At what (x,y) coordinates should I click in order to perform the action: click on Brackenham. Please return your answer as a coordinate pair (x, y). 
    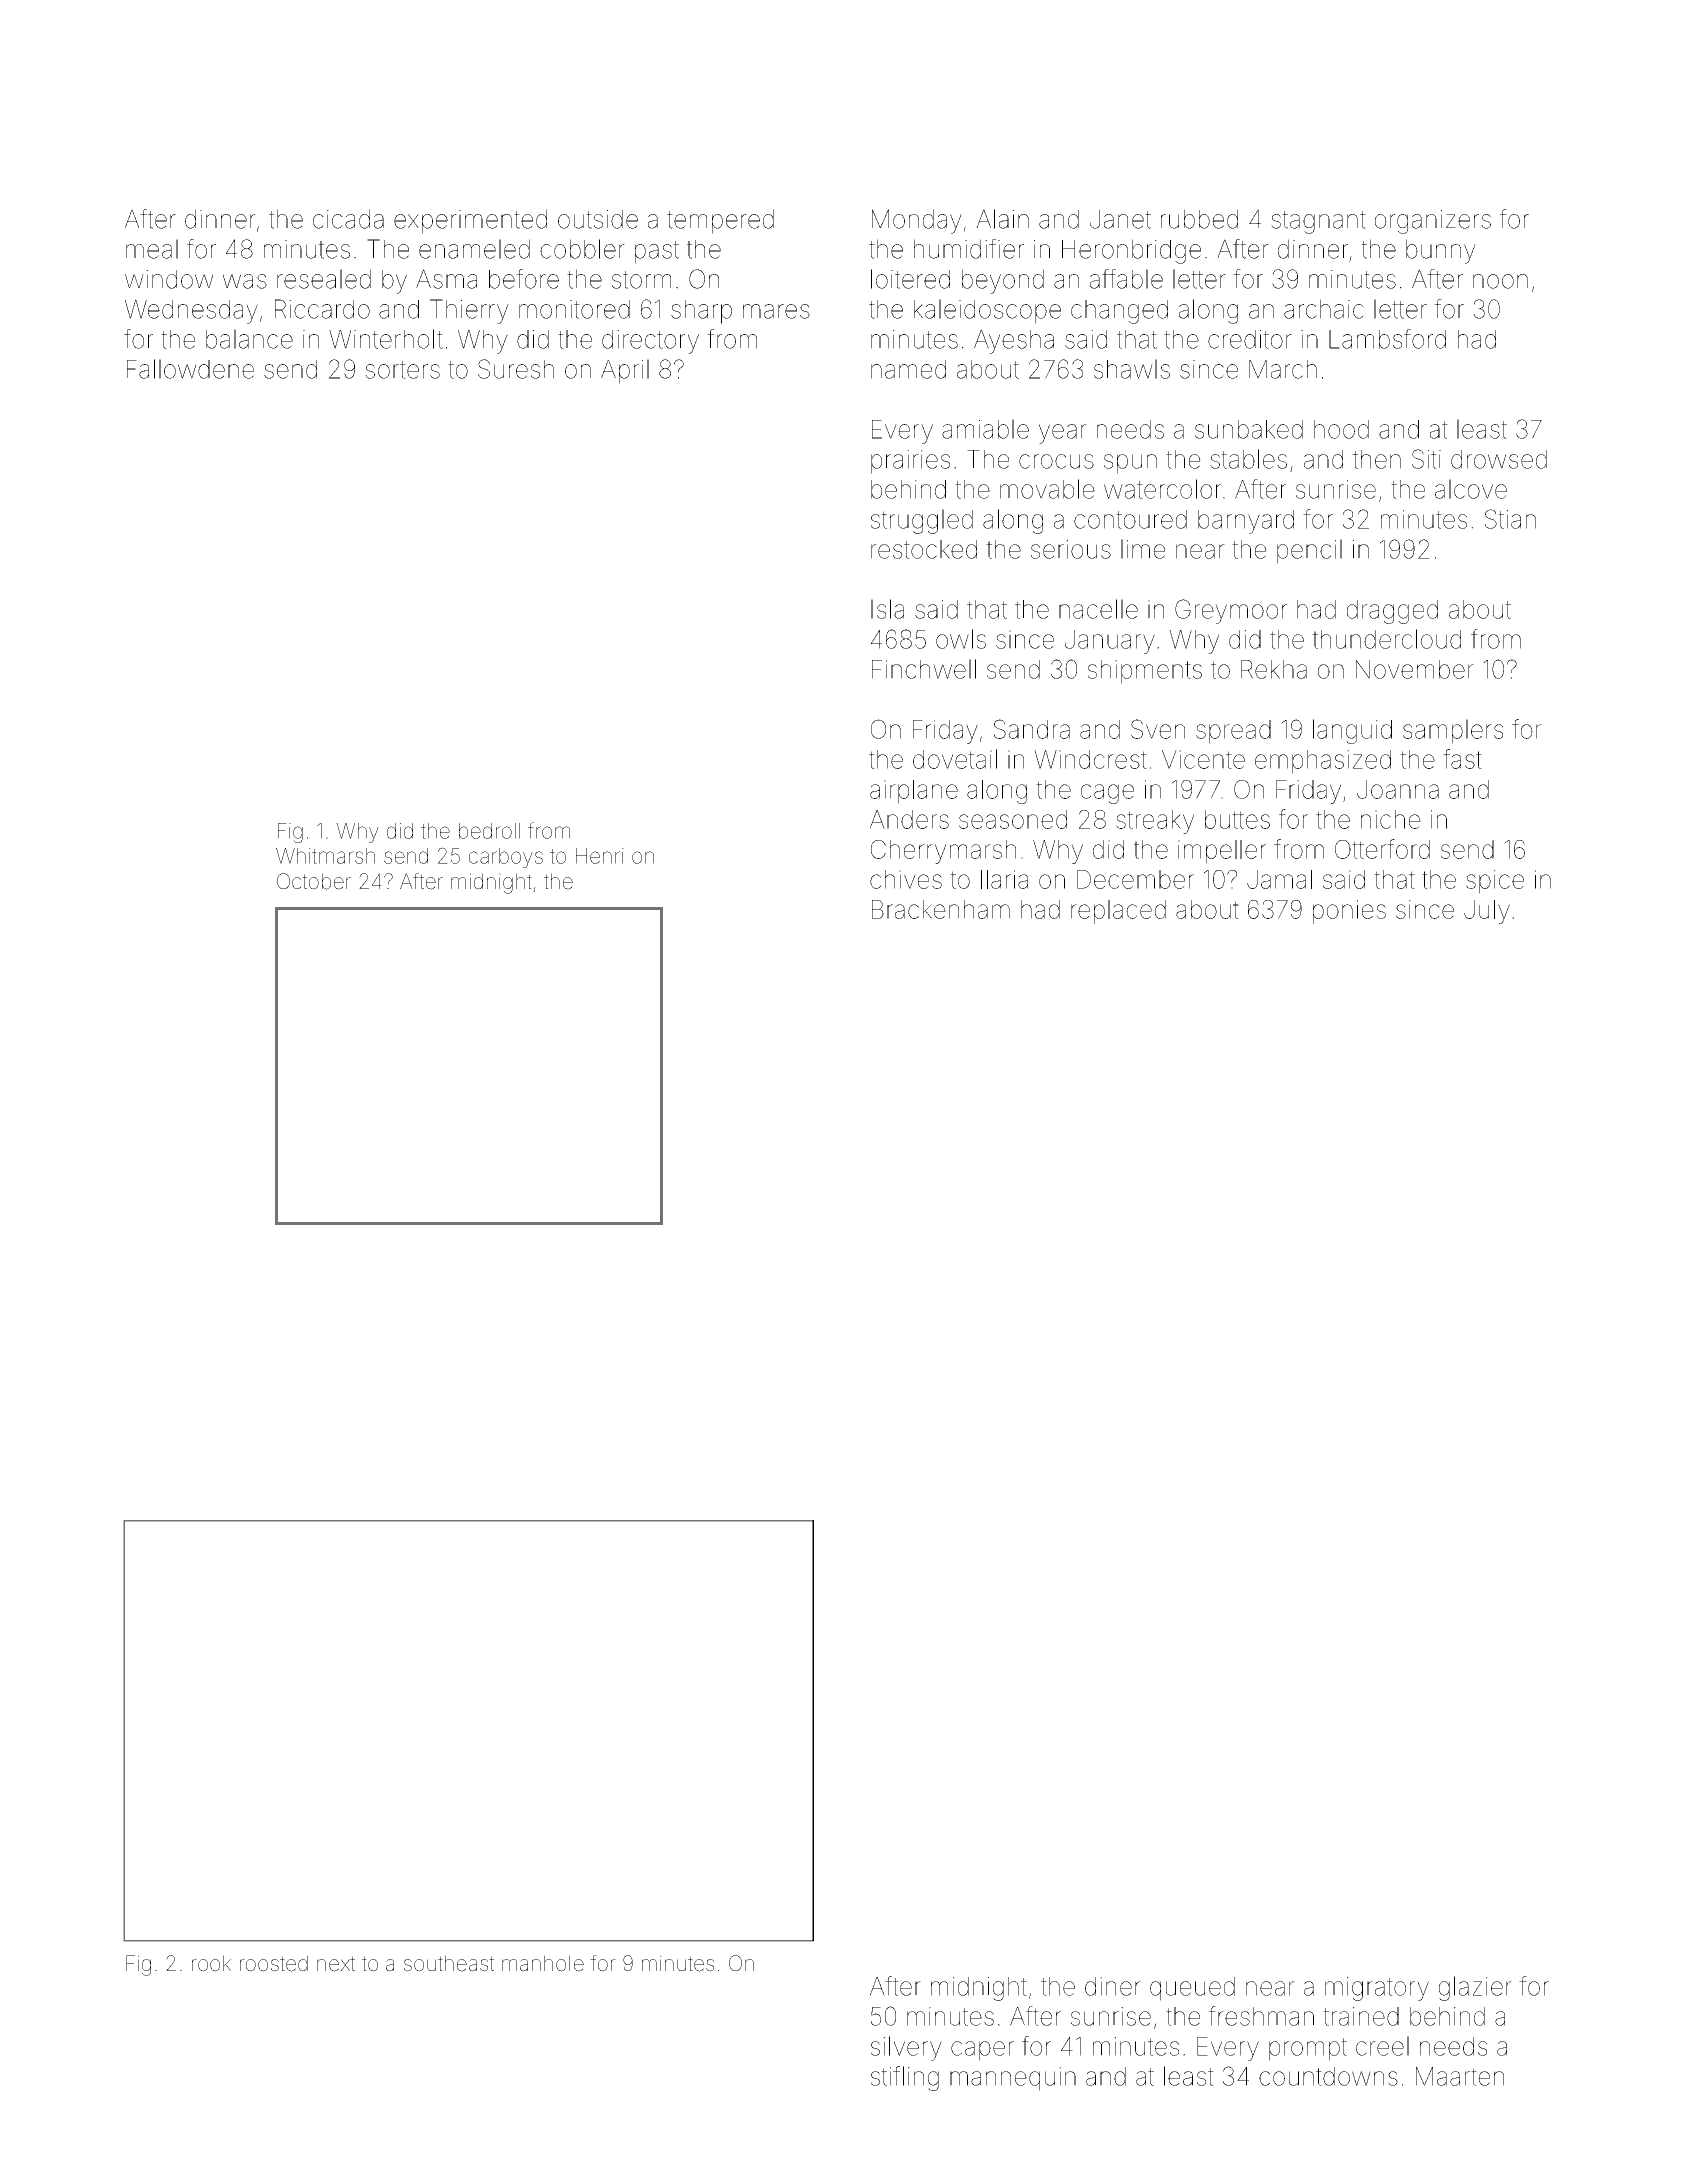
    Looking at the image, I should click on (941, 909).
